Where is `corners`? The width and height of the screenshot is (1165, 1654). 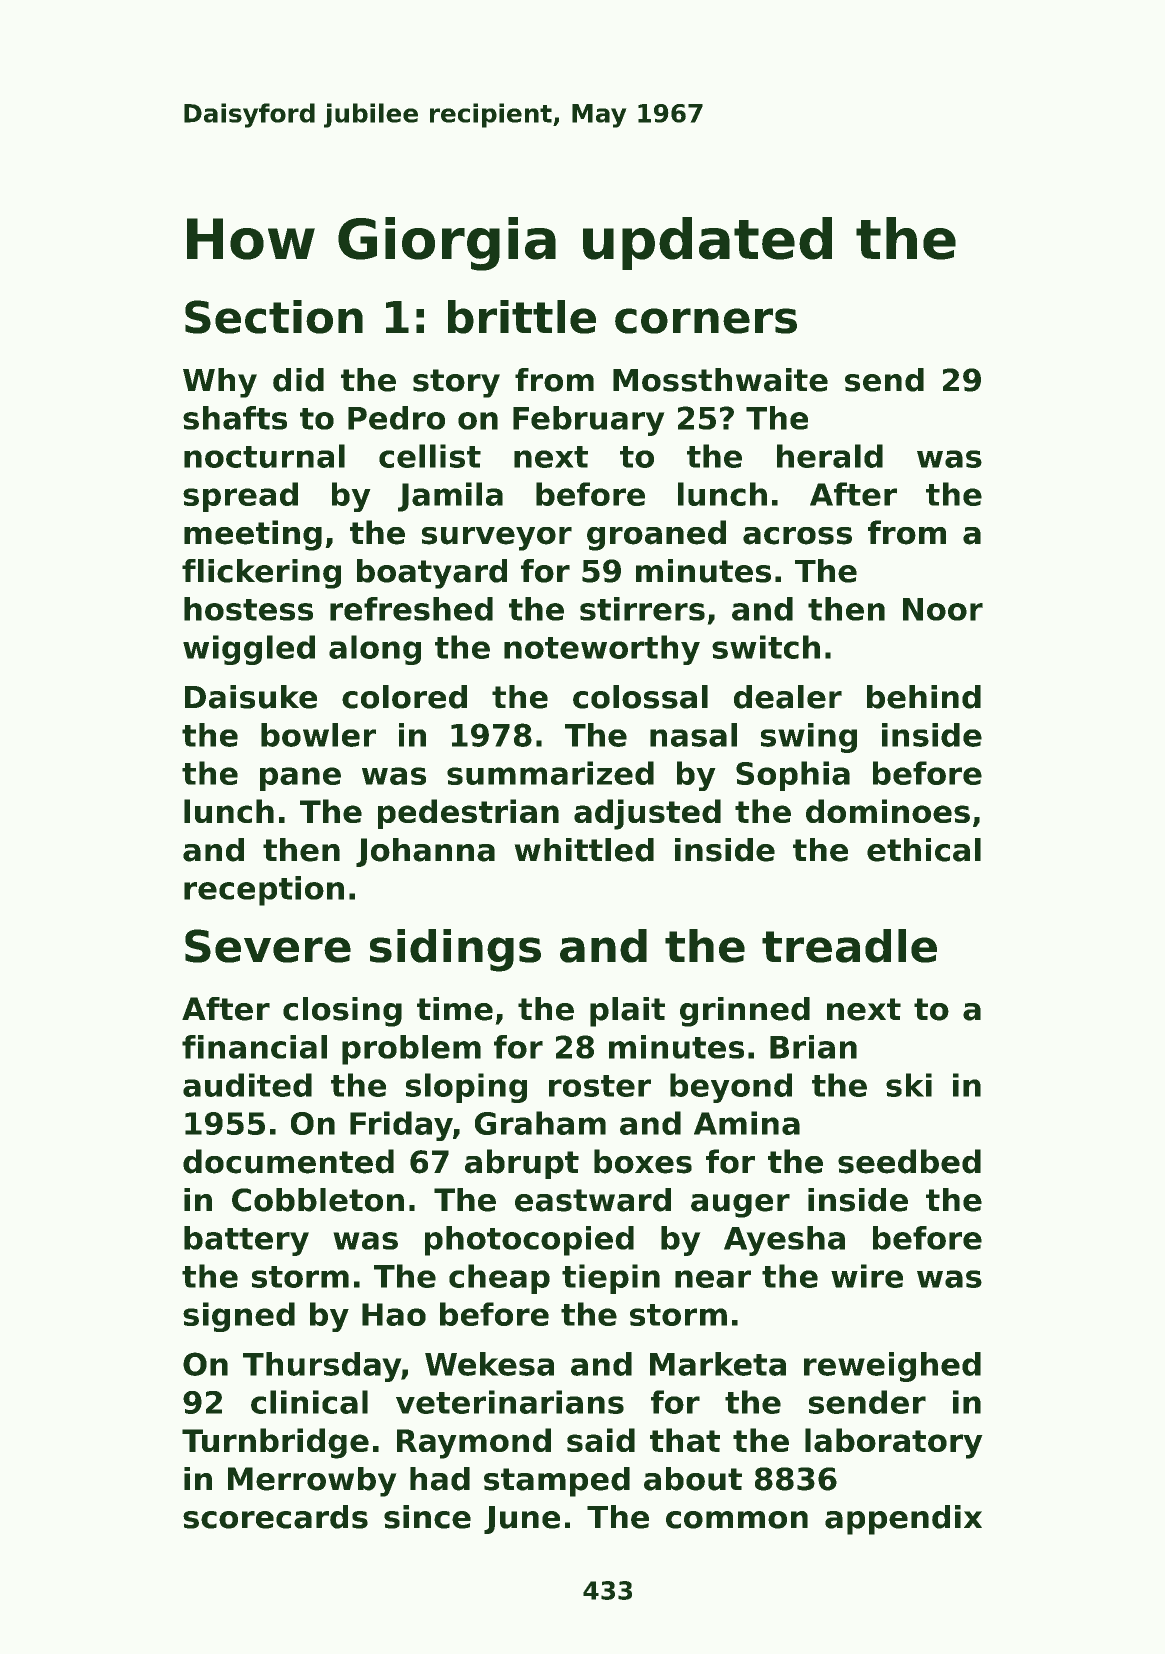 corners is located at coordinates (706, 321).
